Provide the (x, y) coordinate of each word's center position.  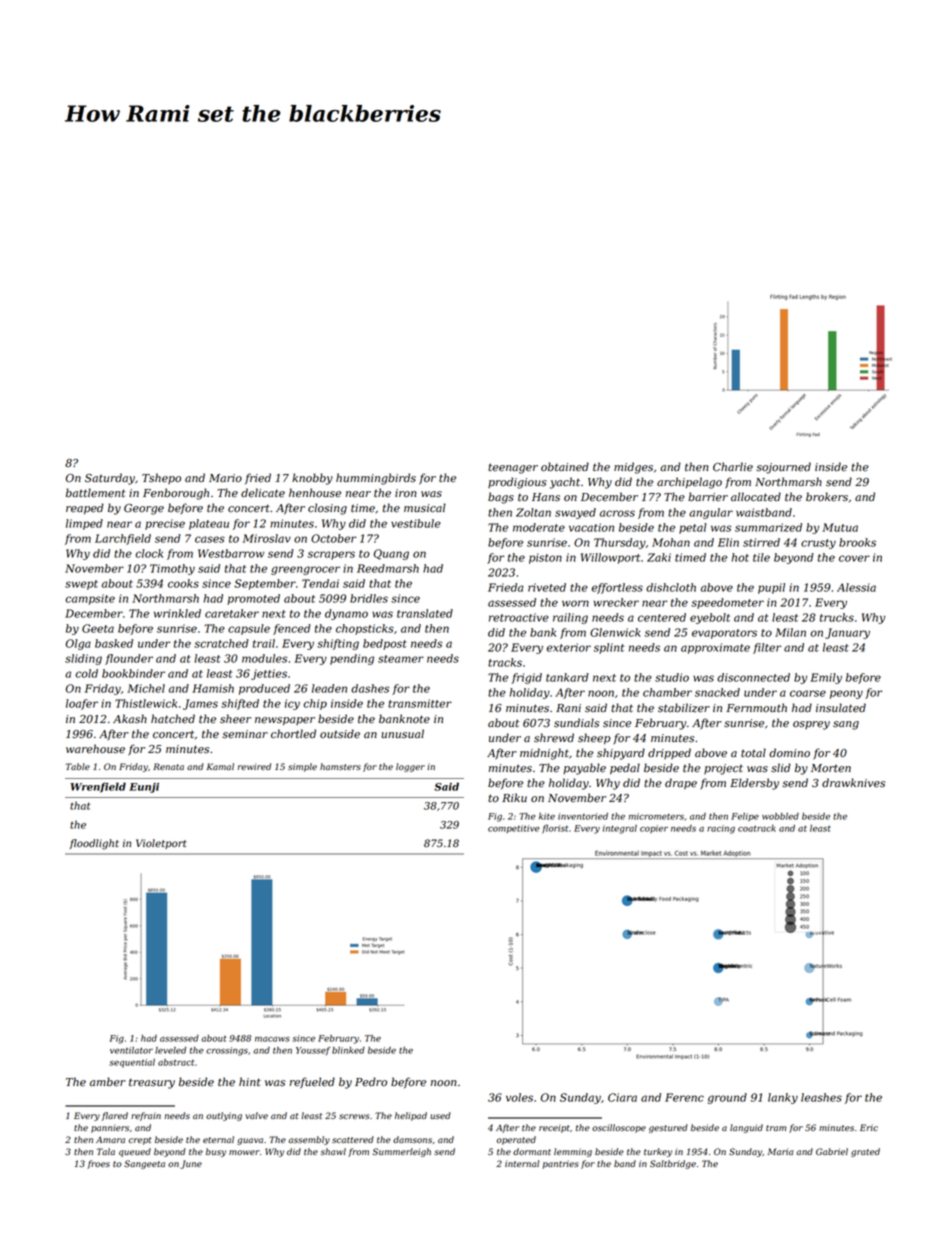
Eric (869, 1127)
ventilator (131, 1050)
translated (425, 613)
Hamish (213, 688)
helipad (411, 1116)
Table (78, 766)
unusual (402, 733)
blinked (348, 1050)
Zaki (659, 557)
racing (721, 829)
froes (98, 1164)
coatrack (757, 828)
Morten (831, 768)
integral (620, 829)
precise (165, 524)
